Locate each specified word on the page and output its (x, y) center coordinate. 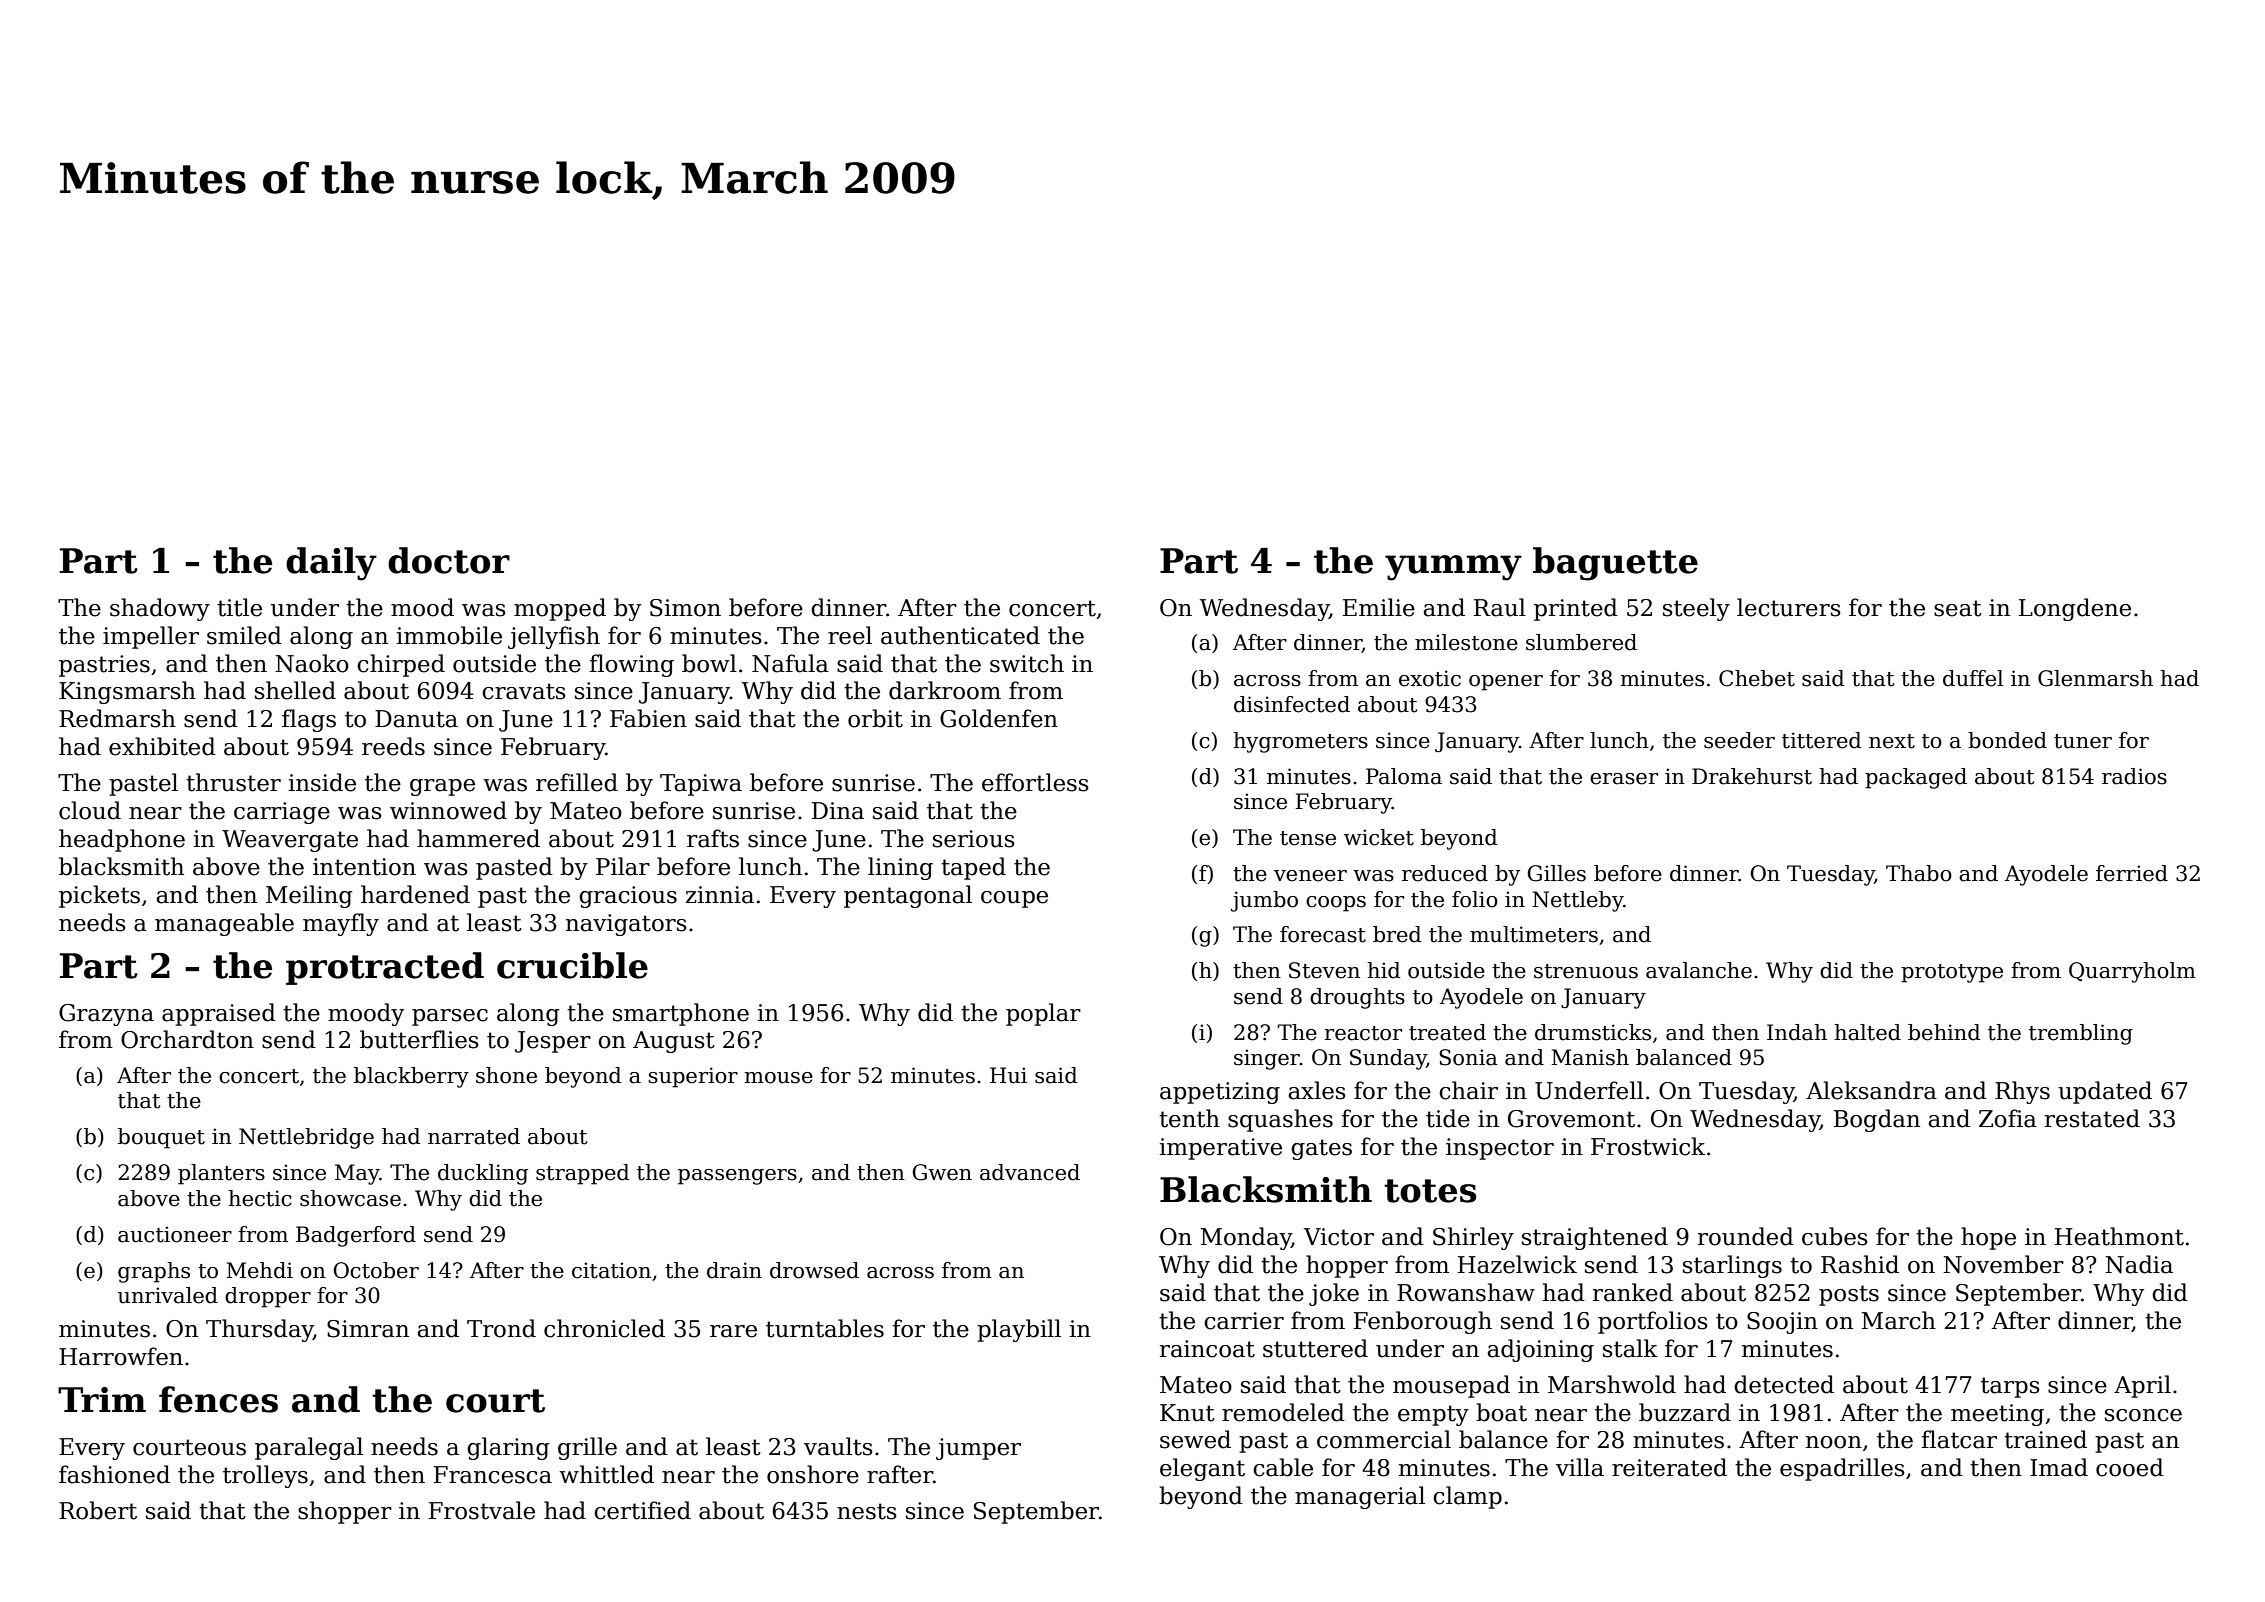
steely (1696, 609)
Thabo (1919, 873)
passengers (737, 1177)
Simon (685, 608)
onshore (813, 1474)
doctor (449, 560)
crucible (572, 965)
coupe (1014, 899)
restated (2092, 1118)
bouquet (161, 1138)
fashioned (114, 1474)
